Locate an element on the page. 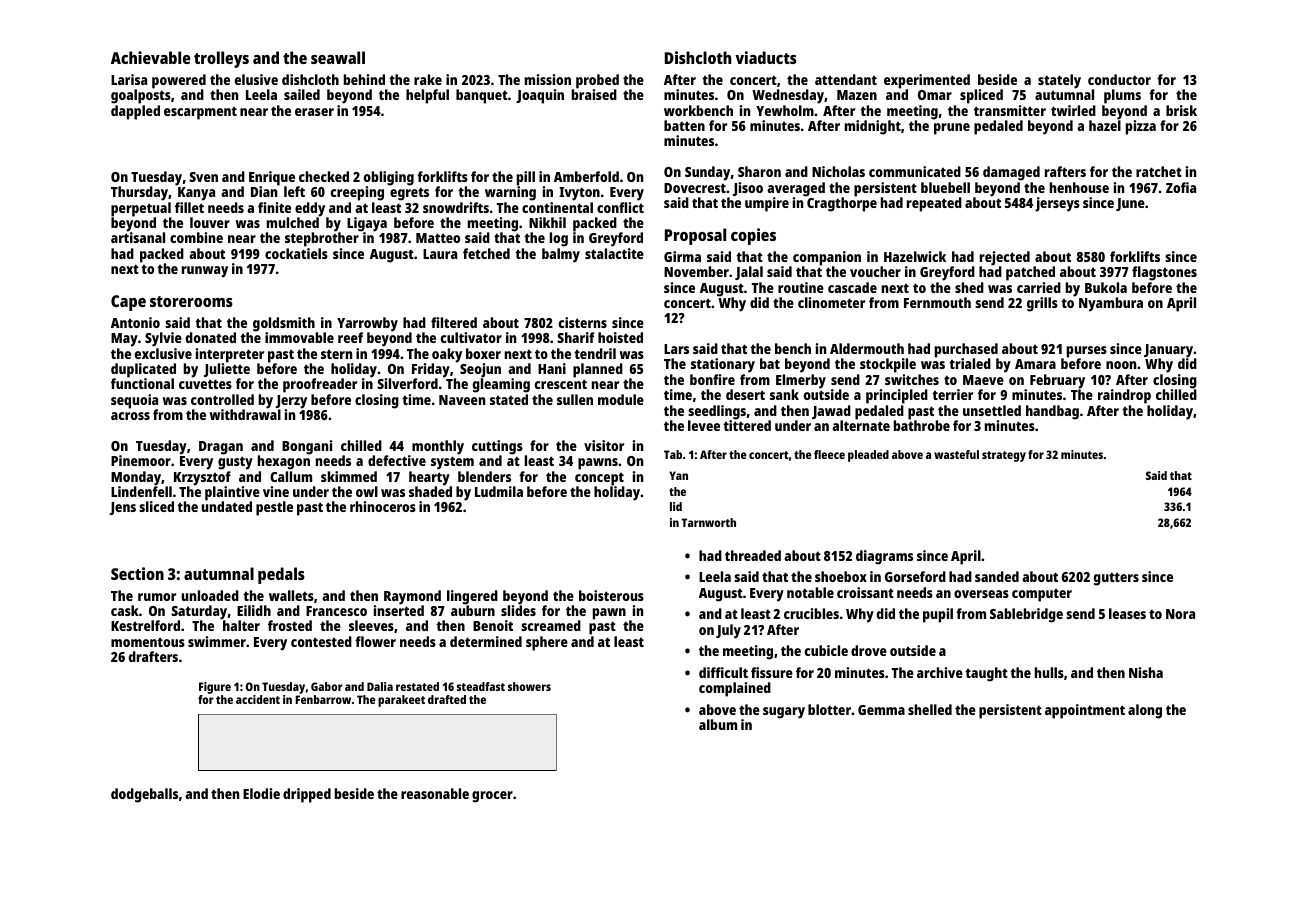 Image resolution: width=1308 pixels, height=924 pixels. probed is located at coordinates (597, 81).
